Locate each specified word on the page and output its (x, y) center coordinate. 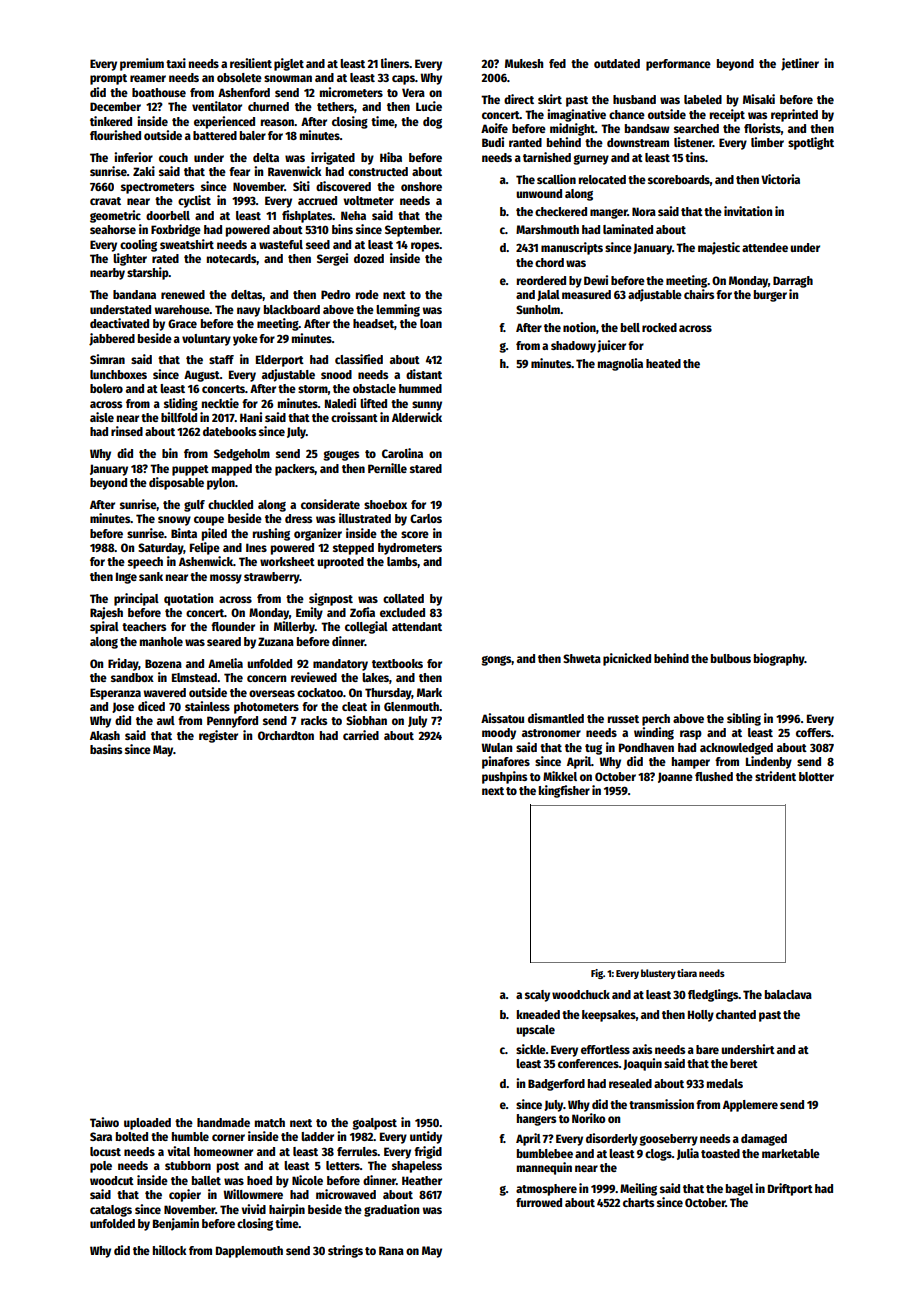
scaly (537, 996)
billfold (179, 417)
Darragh (793, 282)
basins (106, 749)
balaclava (788, 994)
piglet (289, 64)
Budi (493, 142)
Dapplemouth (249, 1252)
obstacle (374, 388)
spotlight (811, 143)
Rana (391, 1250)
